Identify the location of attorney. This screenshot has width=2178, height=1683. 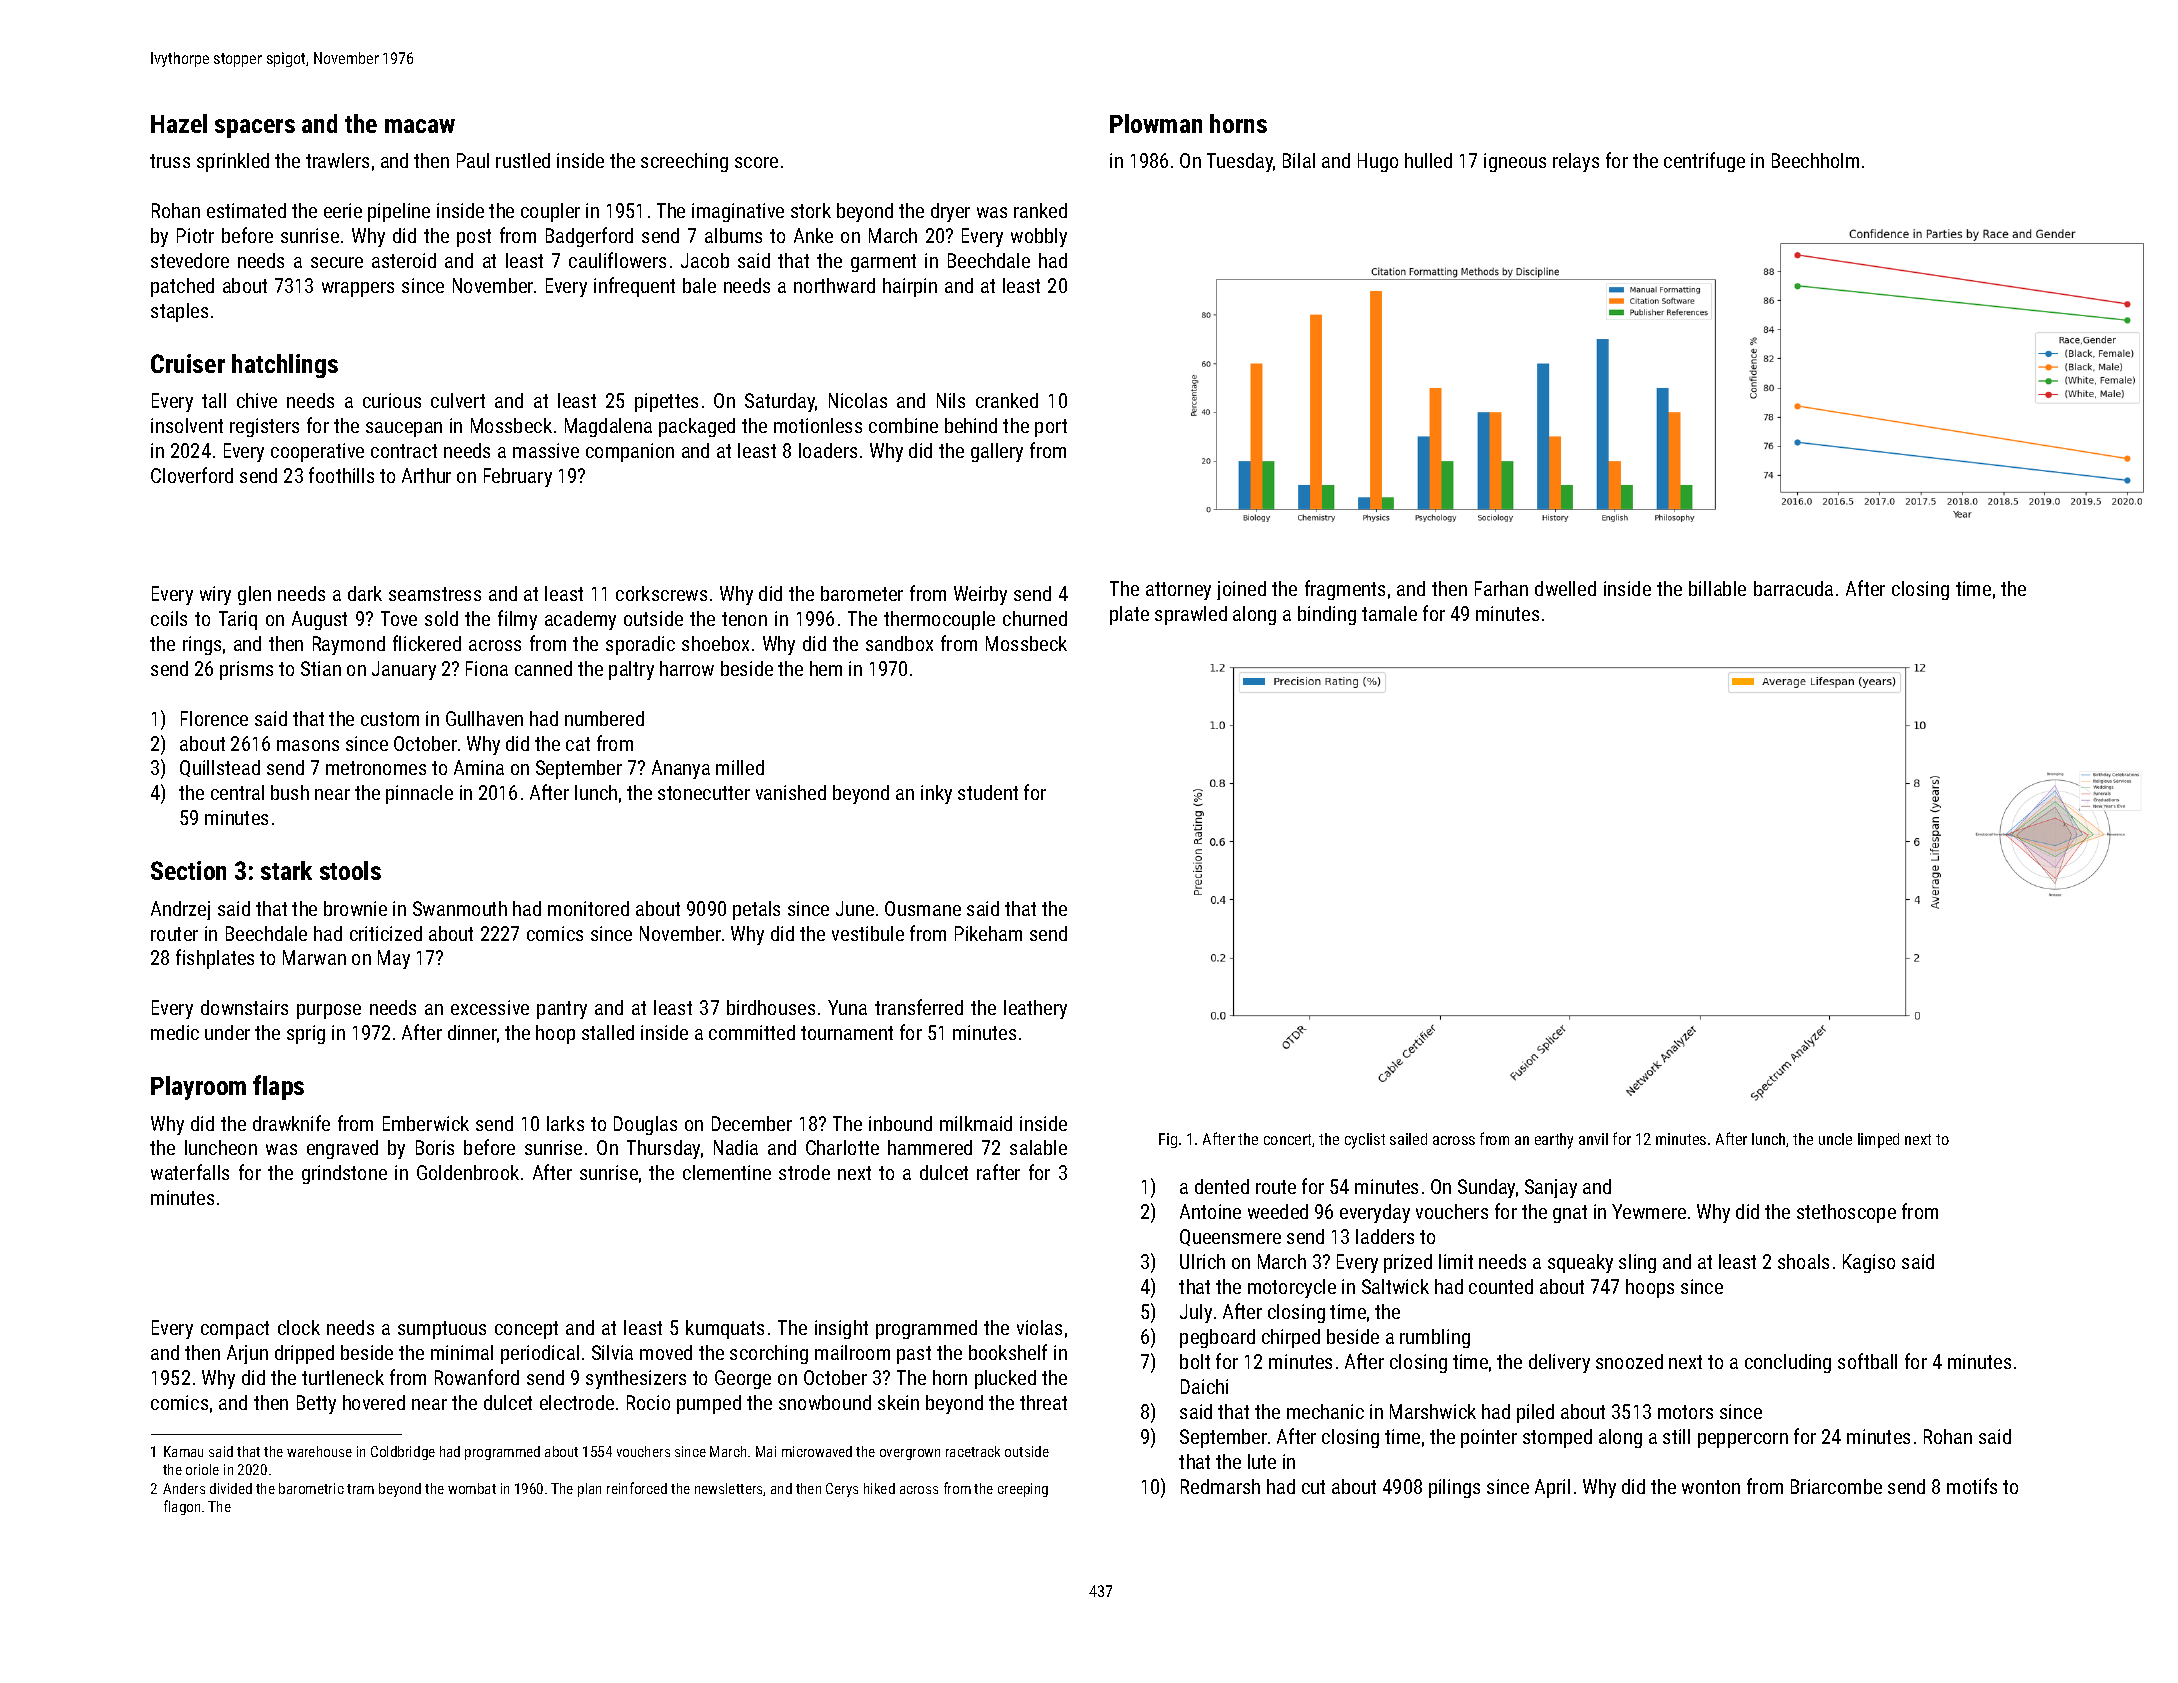
(1178, 591).
